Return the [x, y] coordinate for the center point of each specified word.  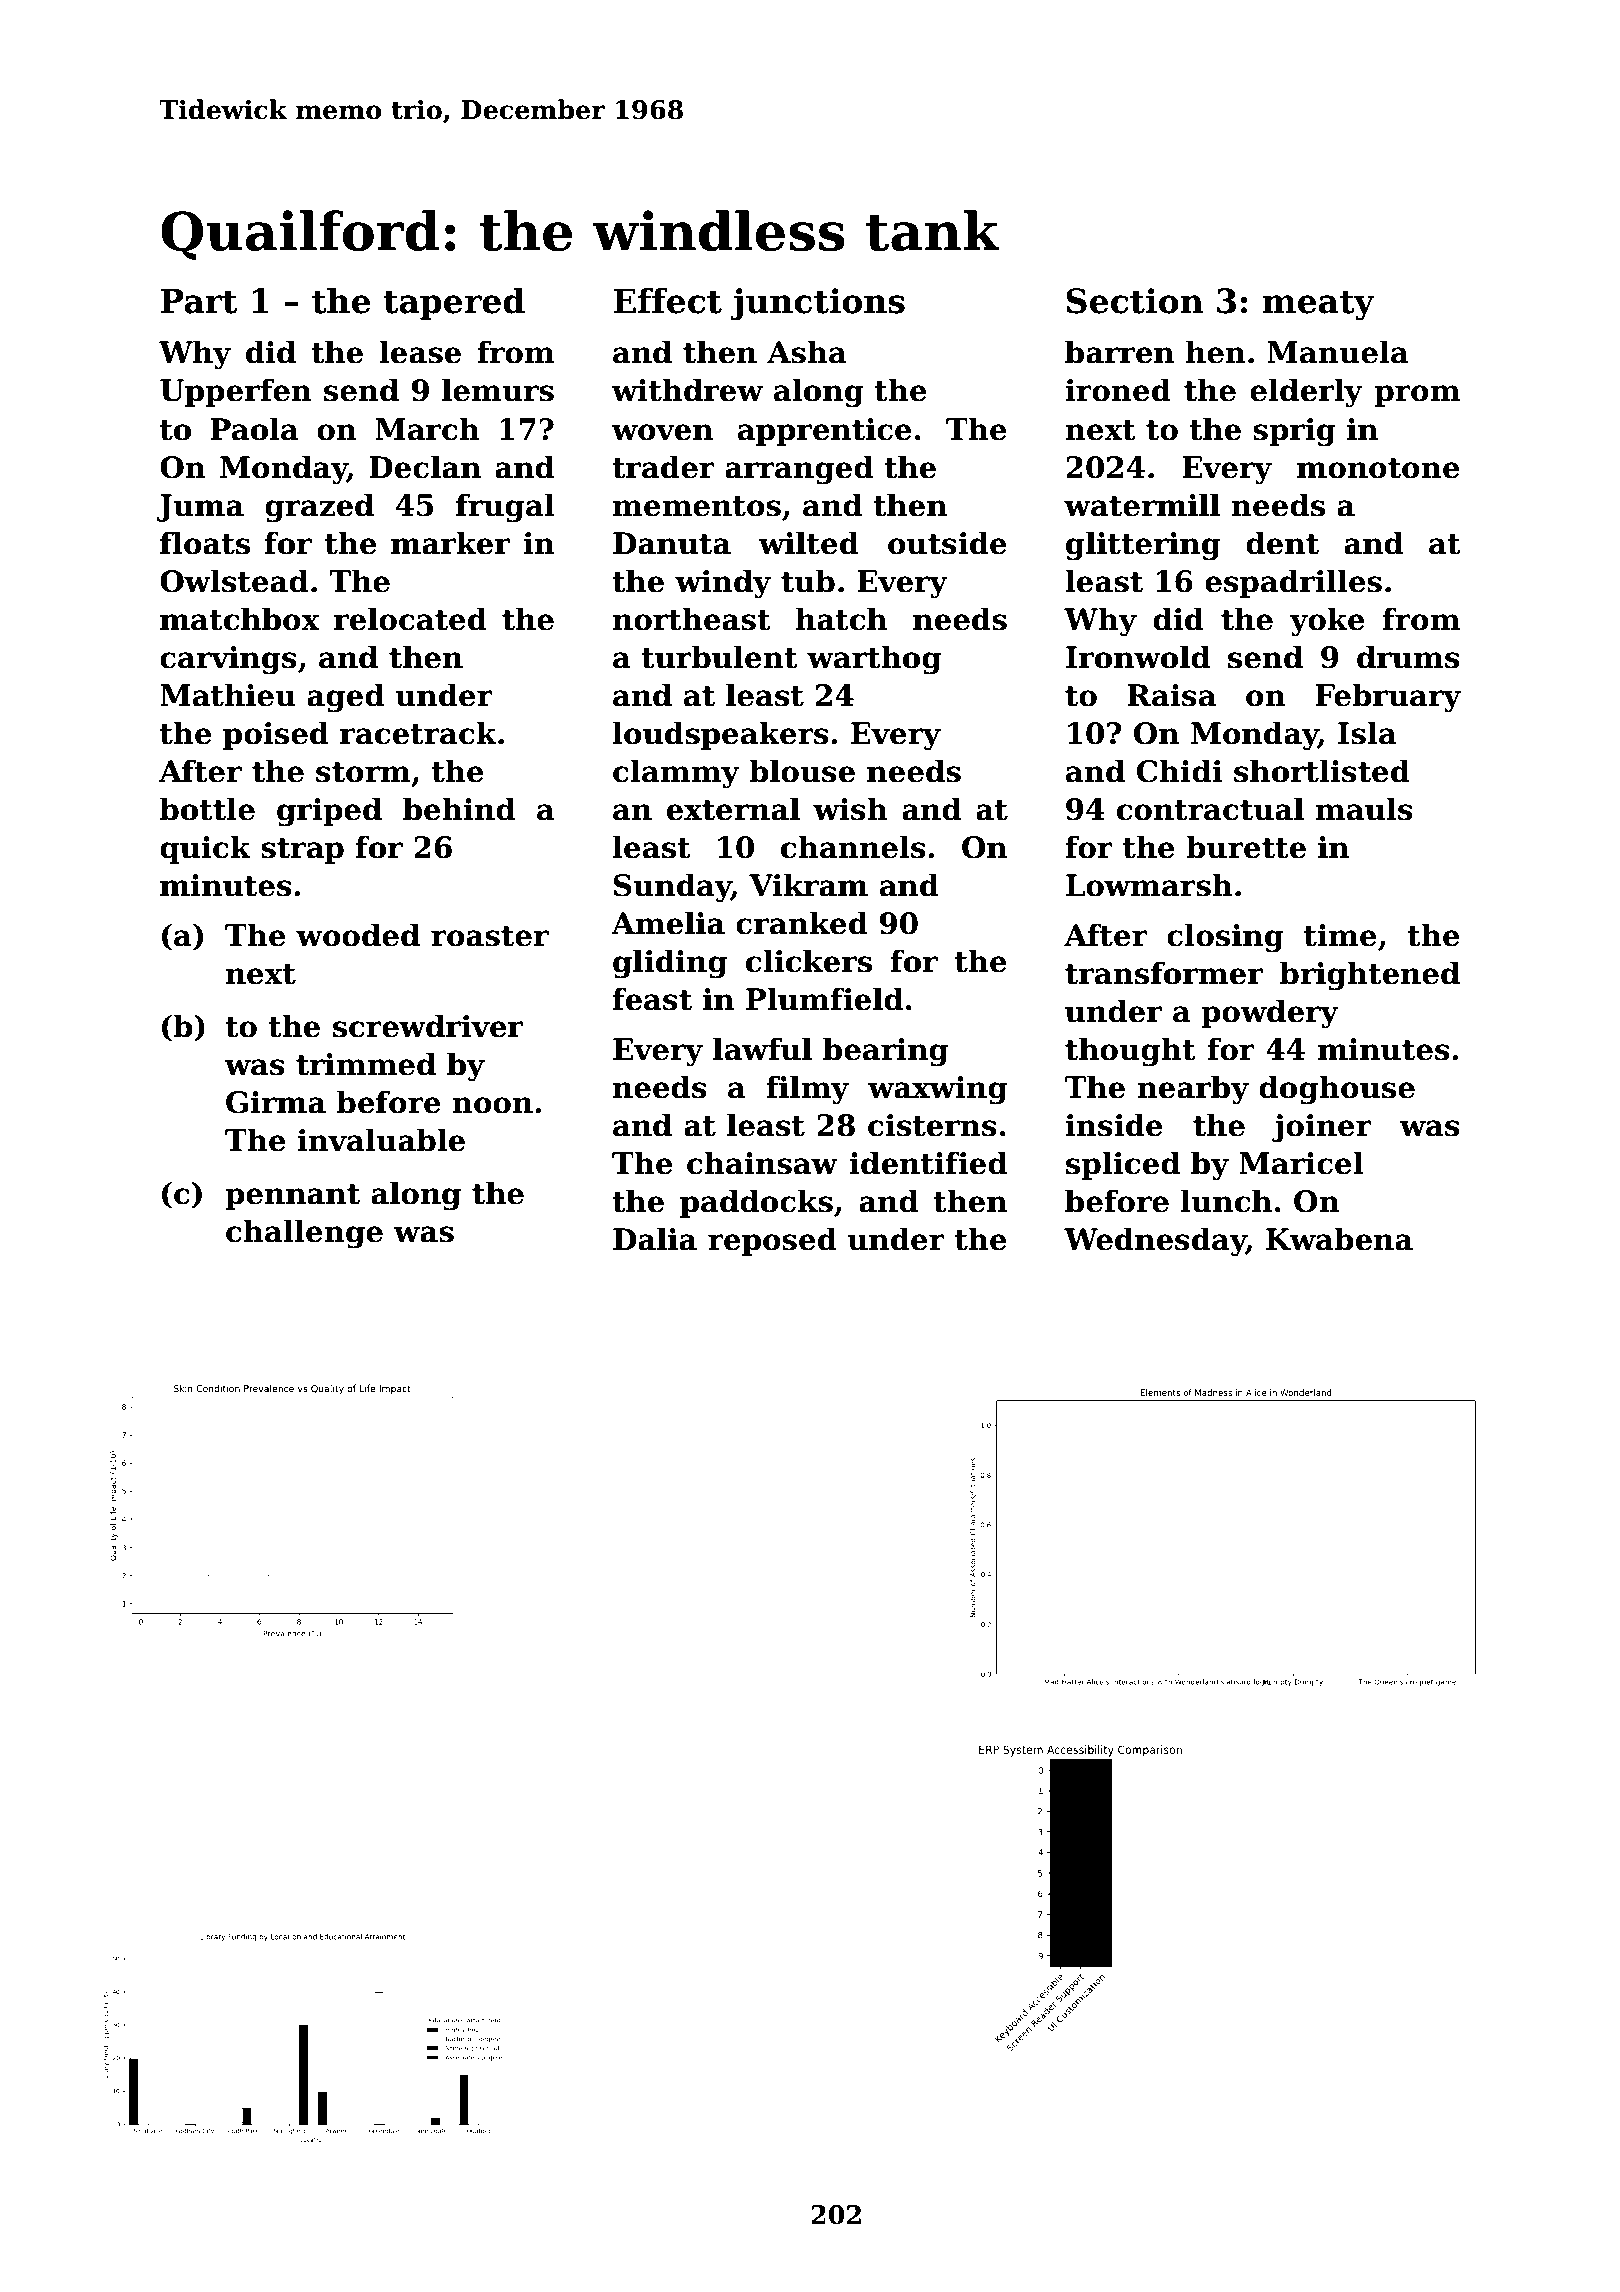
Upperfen [236, 392]
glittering [1143, 546]
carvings [228, 660]
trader [663, 467]
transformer [1164, 973]
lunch [1226, 1201]
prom [1417, 396]
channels [853, 847]
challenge [304, 1234]
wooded [358, 935]
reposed [772, 1241]
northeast [692, 619]
